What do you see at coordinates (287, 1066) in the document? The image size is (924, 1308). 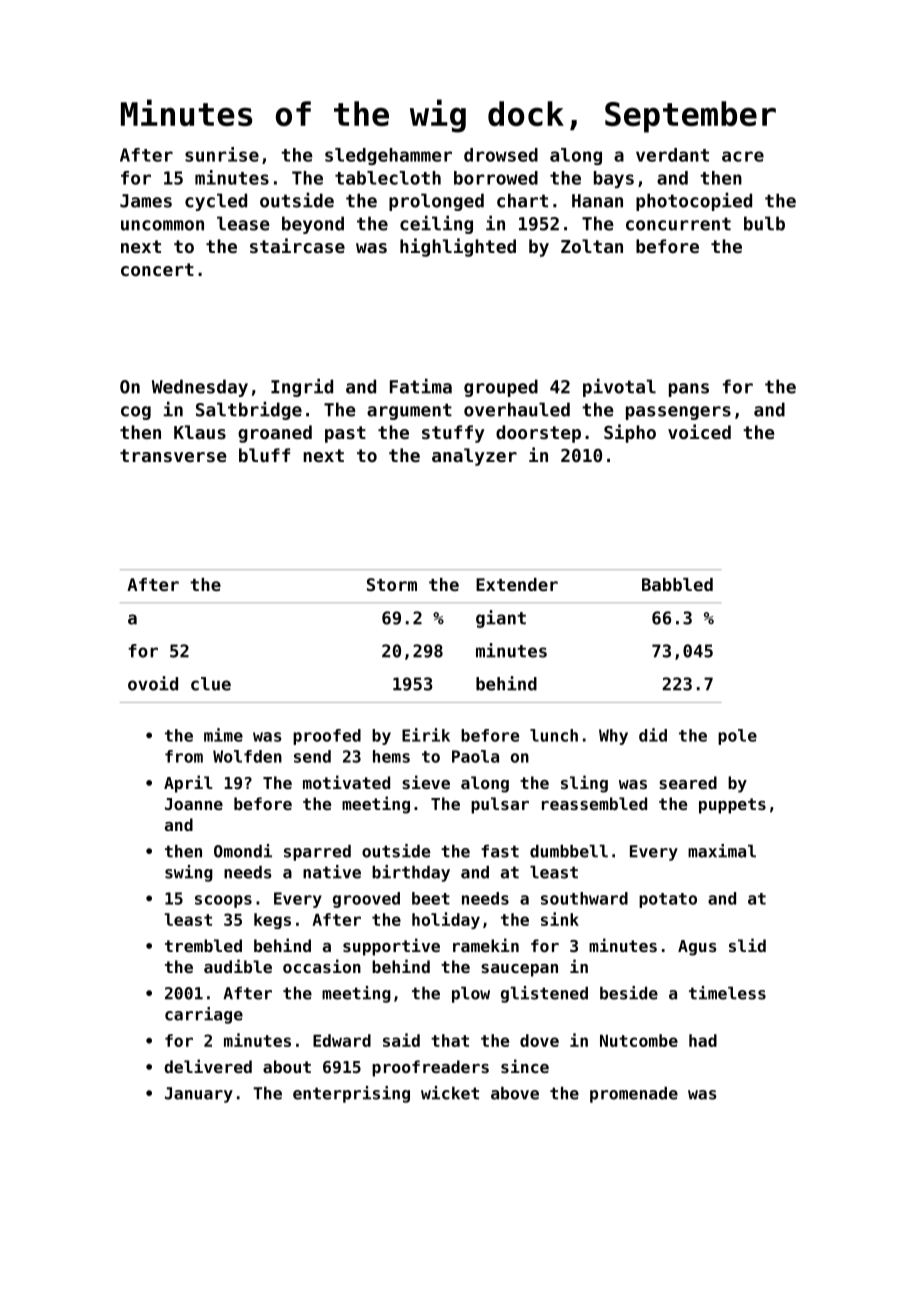 I see `about` at bounding box center [287, 1066].
